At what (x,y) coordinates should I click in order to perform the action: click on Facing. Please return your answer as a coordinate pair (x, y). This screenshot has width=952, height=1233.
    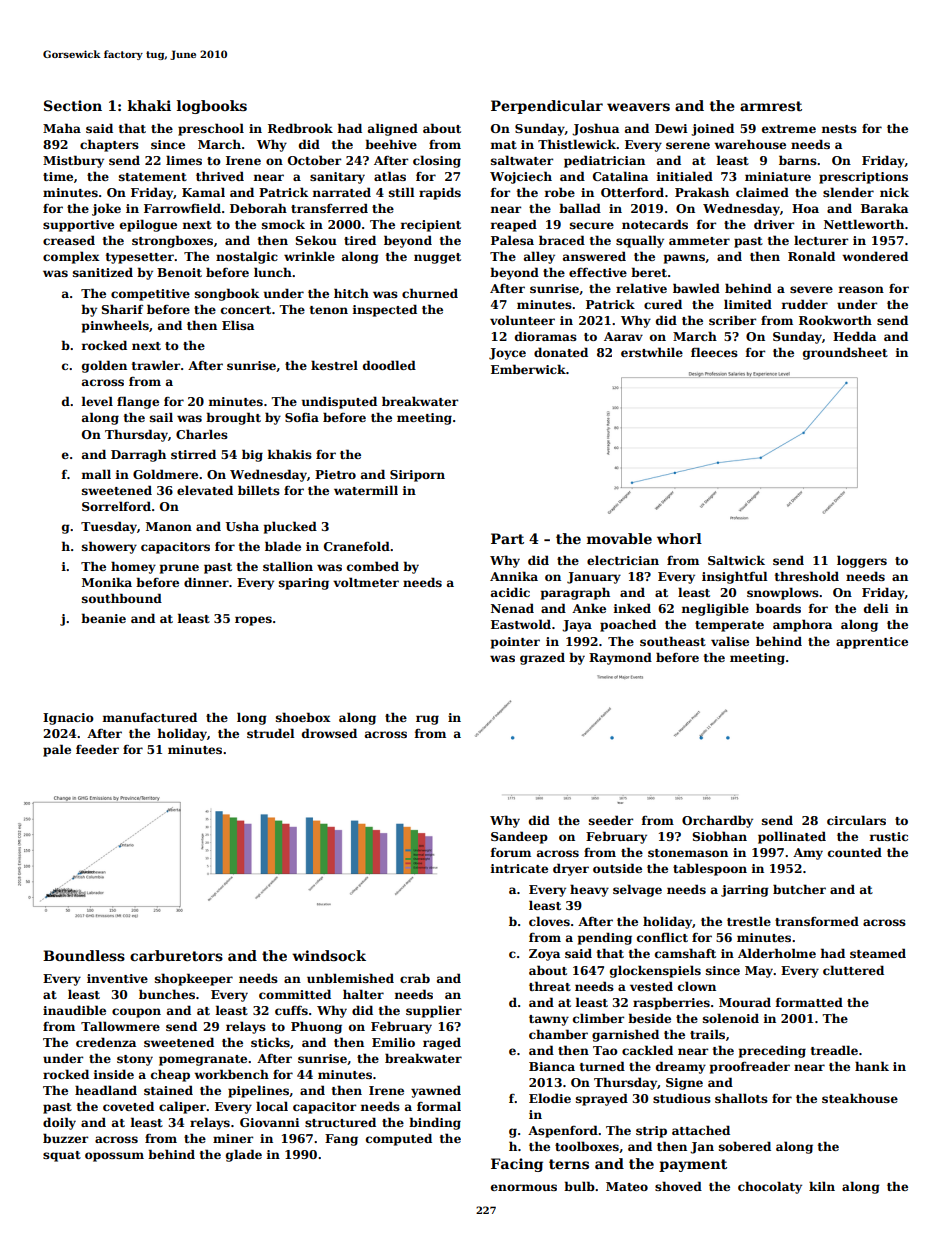
    Looking at the image, I should click on (517, 1165).
